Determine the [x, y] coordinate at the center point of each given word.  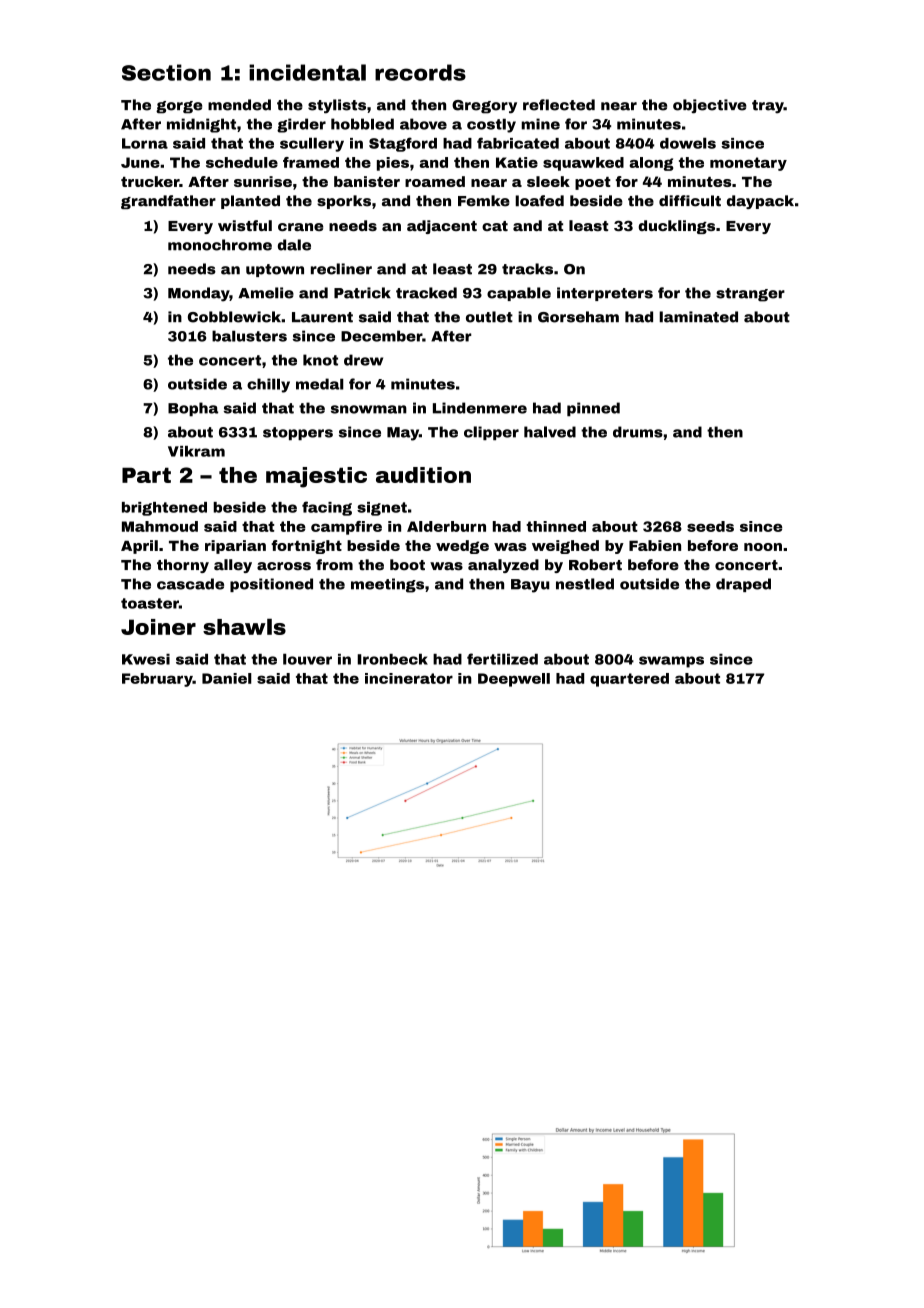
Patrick [362, 293]
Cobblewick [234, 317]
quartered [629, 680]
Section [166, 72]
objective [710, 106]
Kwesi [146, 659]
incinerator [409, 678]
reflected [559, 105]
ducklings [676, 227]
